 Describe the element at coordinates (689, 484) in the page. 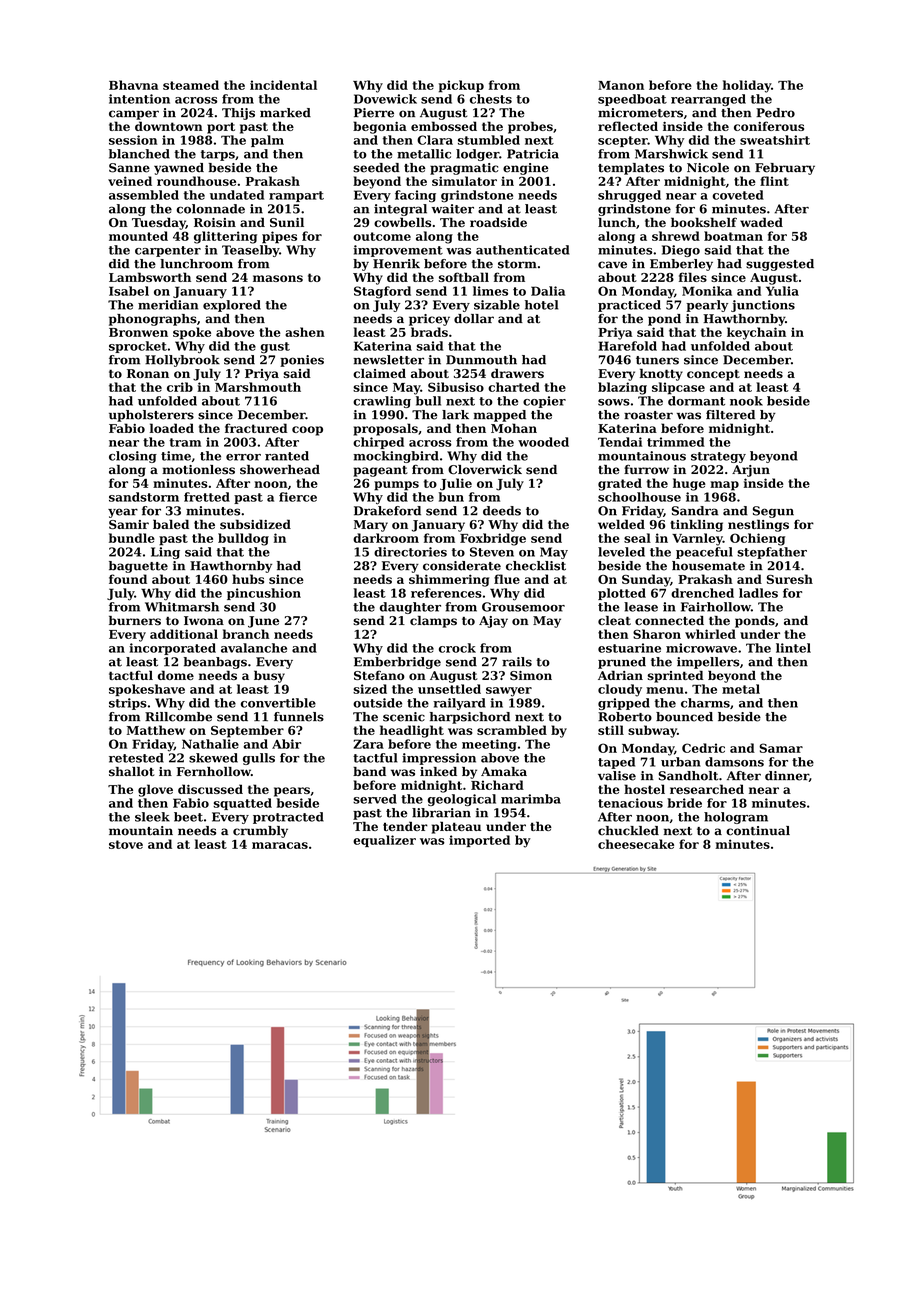

I see `huge` at that location.
